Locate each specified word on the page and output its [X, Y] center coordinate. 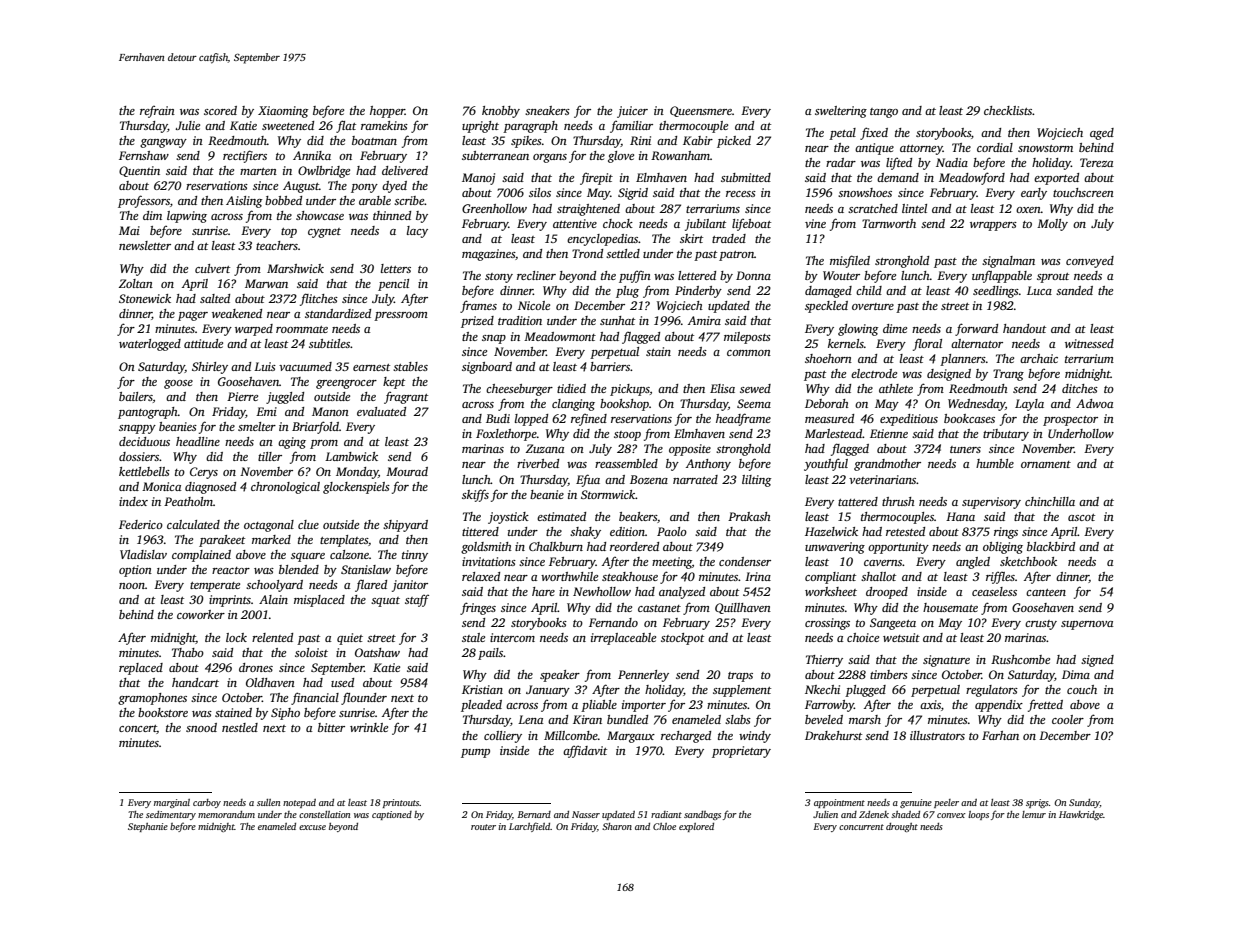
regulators [992, 691]
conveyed [1090, 262]
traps [740, 677]
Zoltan [136, 283]
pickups [630, 390]
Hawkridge [1081, 815]
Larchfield [530, 827]
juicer [632, 112]
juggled [285, 398]
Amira [704, 320]
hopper [387, 112]
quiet [350, 639]
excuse [312, 827]
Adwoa [1094, 403]
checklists [1008, 110]
